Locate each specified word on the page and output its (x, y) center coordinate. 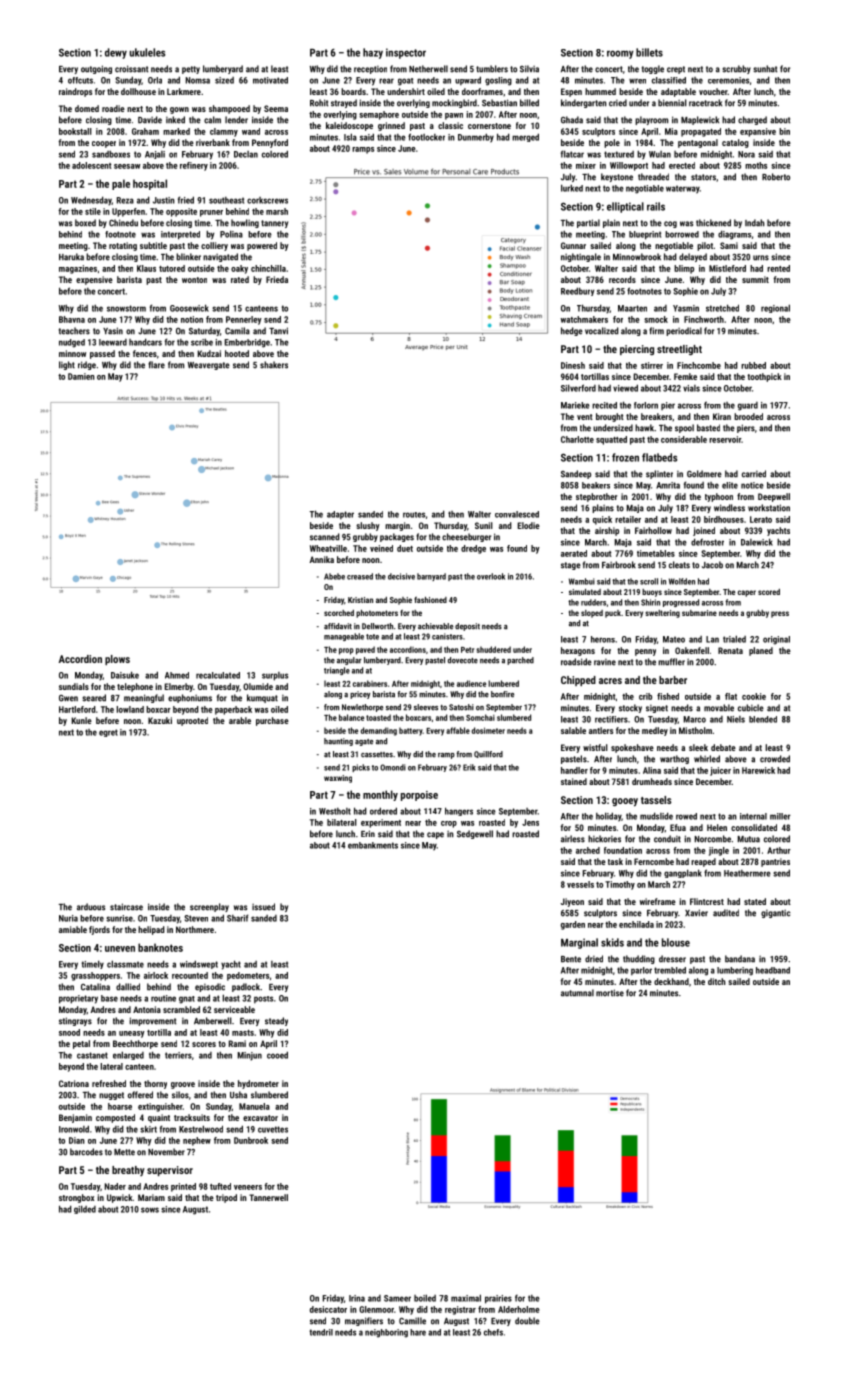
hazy (373, 53)
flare (156, 365)
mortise (610, 993)
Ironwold (74, 1129)
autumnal (577, 993)
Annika (322, 559)
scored (769, 592)
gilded (85, 1209)
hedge (572, 331)
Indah (755, 223)
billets (649, 52)
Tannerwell (268, 1197)
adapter (340, 515)
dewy (116, 53)
